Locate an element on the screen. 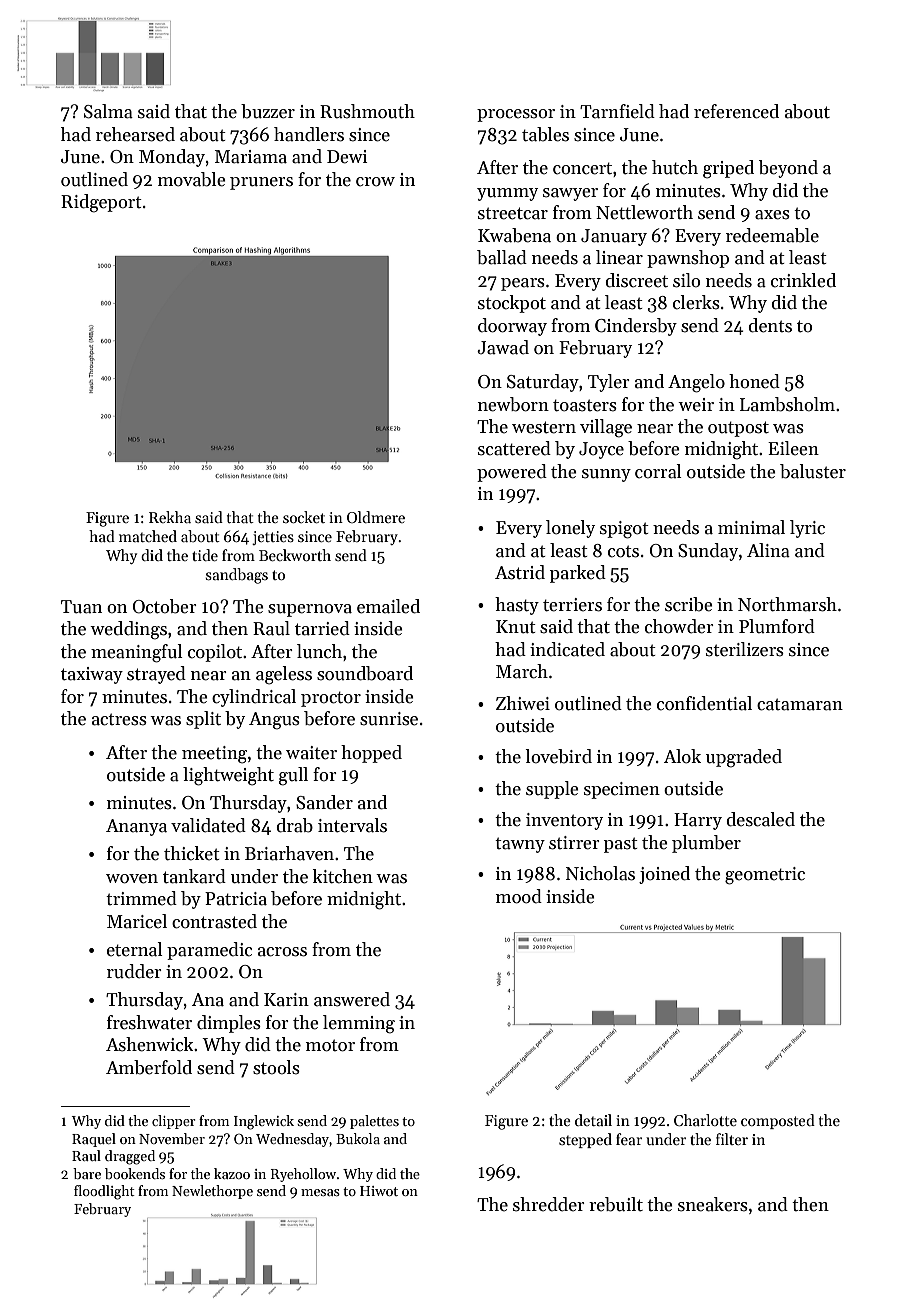 The height and width of the screenshot is (1316, 908). buzzer is located at coordinates (268, 111).
